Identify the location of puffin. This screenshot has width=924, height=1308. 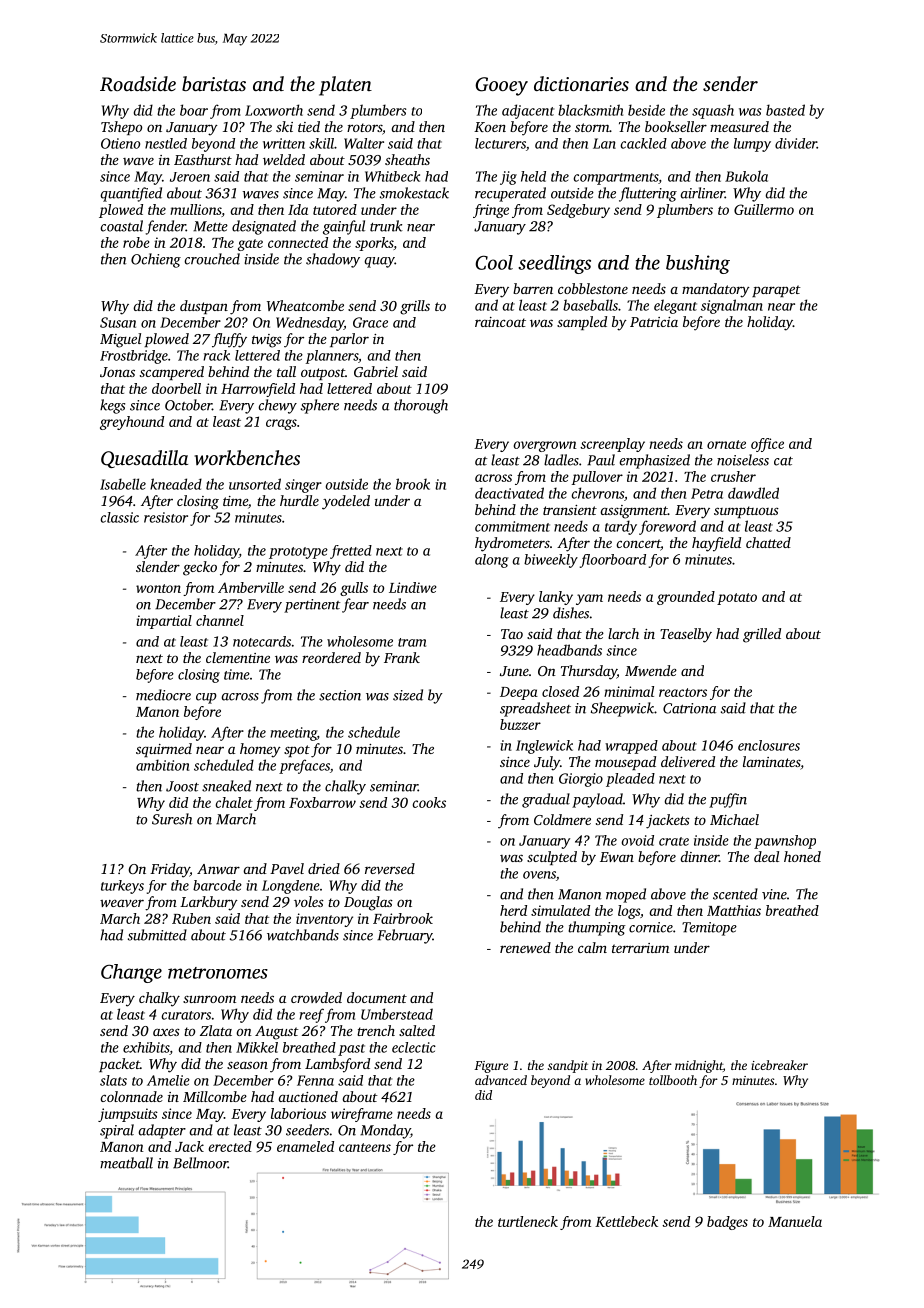
(728, 800).
